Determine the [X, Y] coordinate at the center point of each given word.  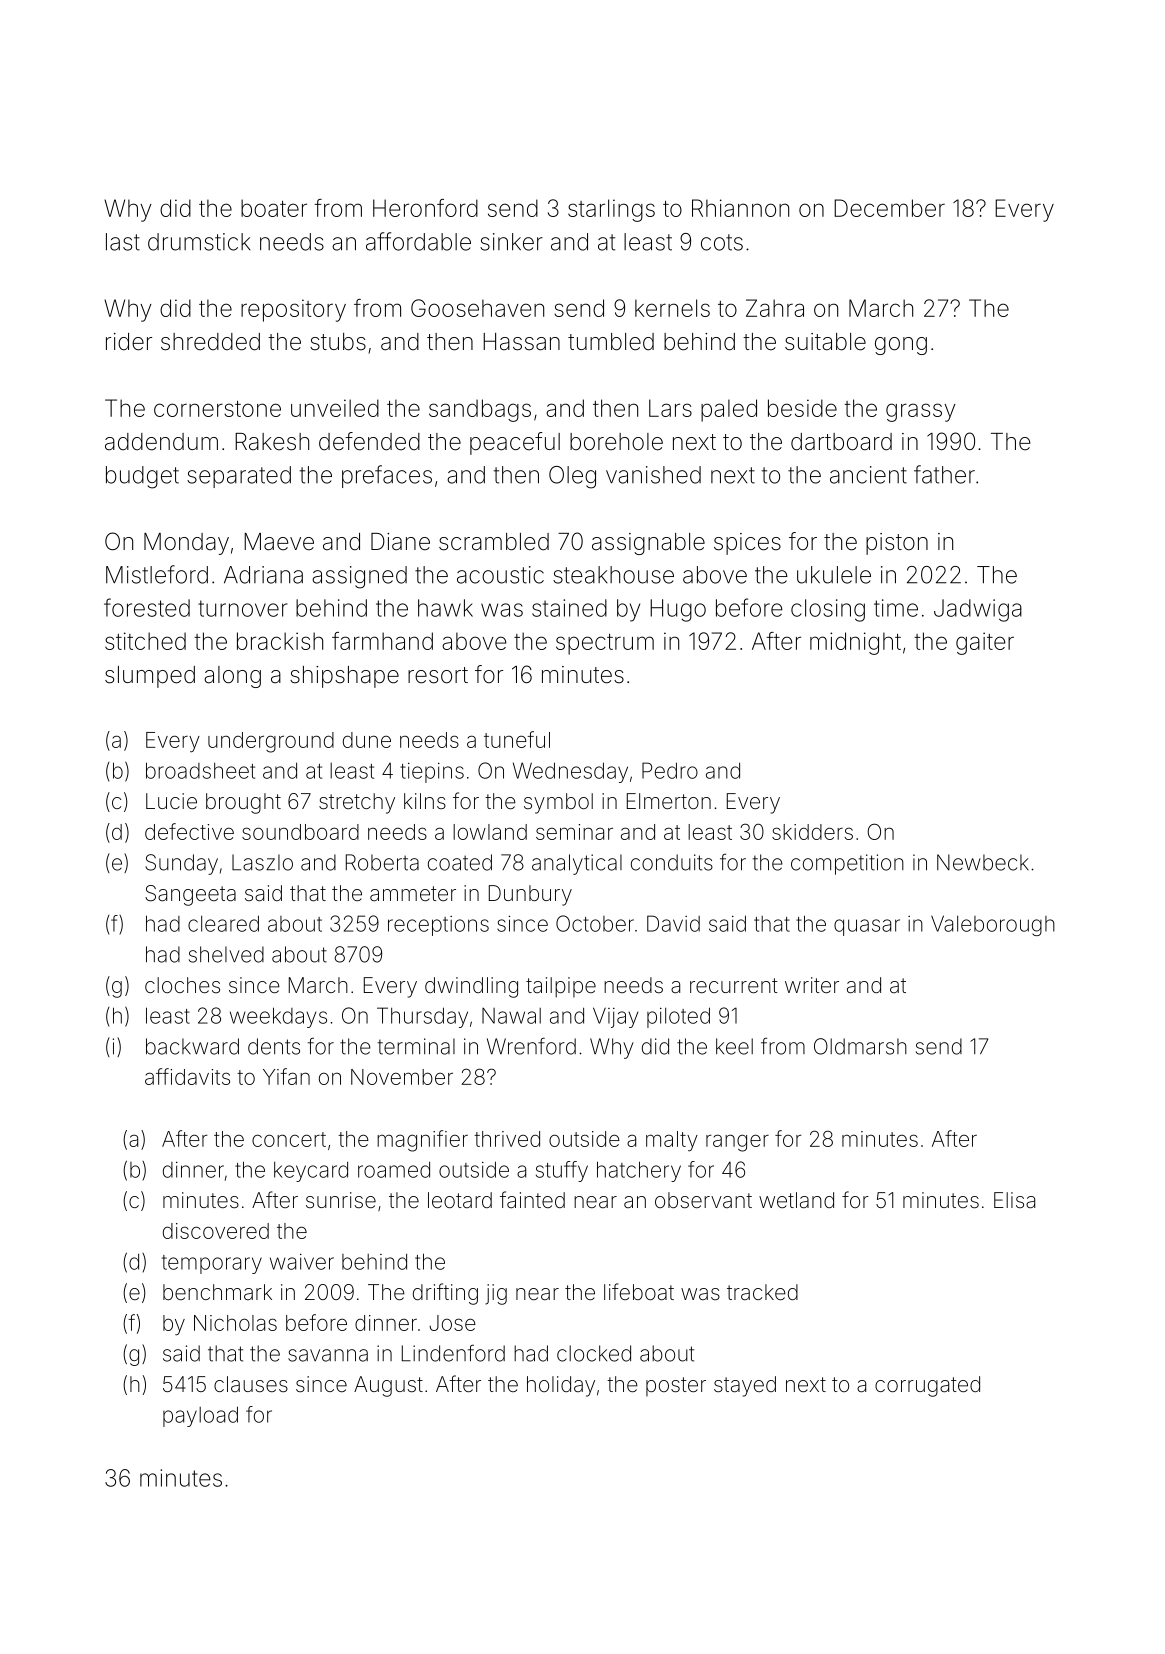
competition [847, 864]
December [889, 208]
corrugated [927, 1386]
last [123, 242]
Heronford [425, 208]
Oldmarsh [860, 1046]
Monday [186, 544]
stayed [745, 1386]
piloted [678, 1017]
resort [438, 675]
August [388, 1386]
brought [243, 803]
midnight [855, 643]
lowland [490, 832]
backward [192, 1046]
